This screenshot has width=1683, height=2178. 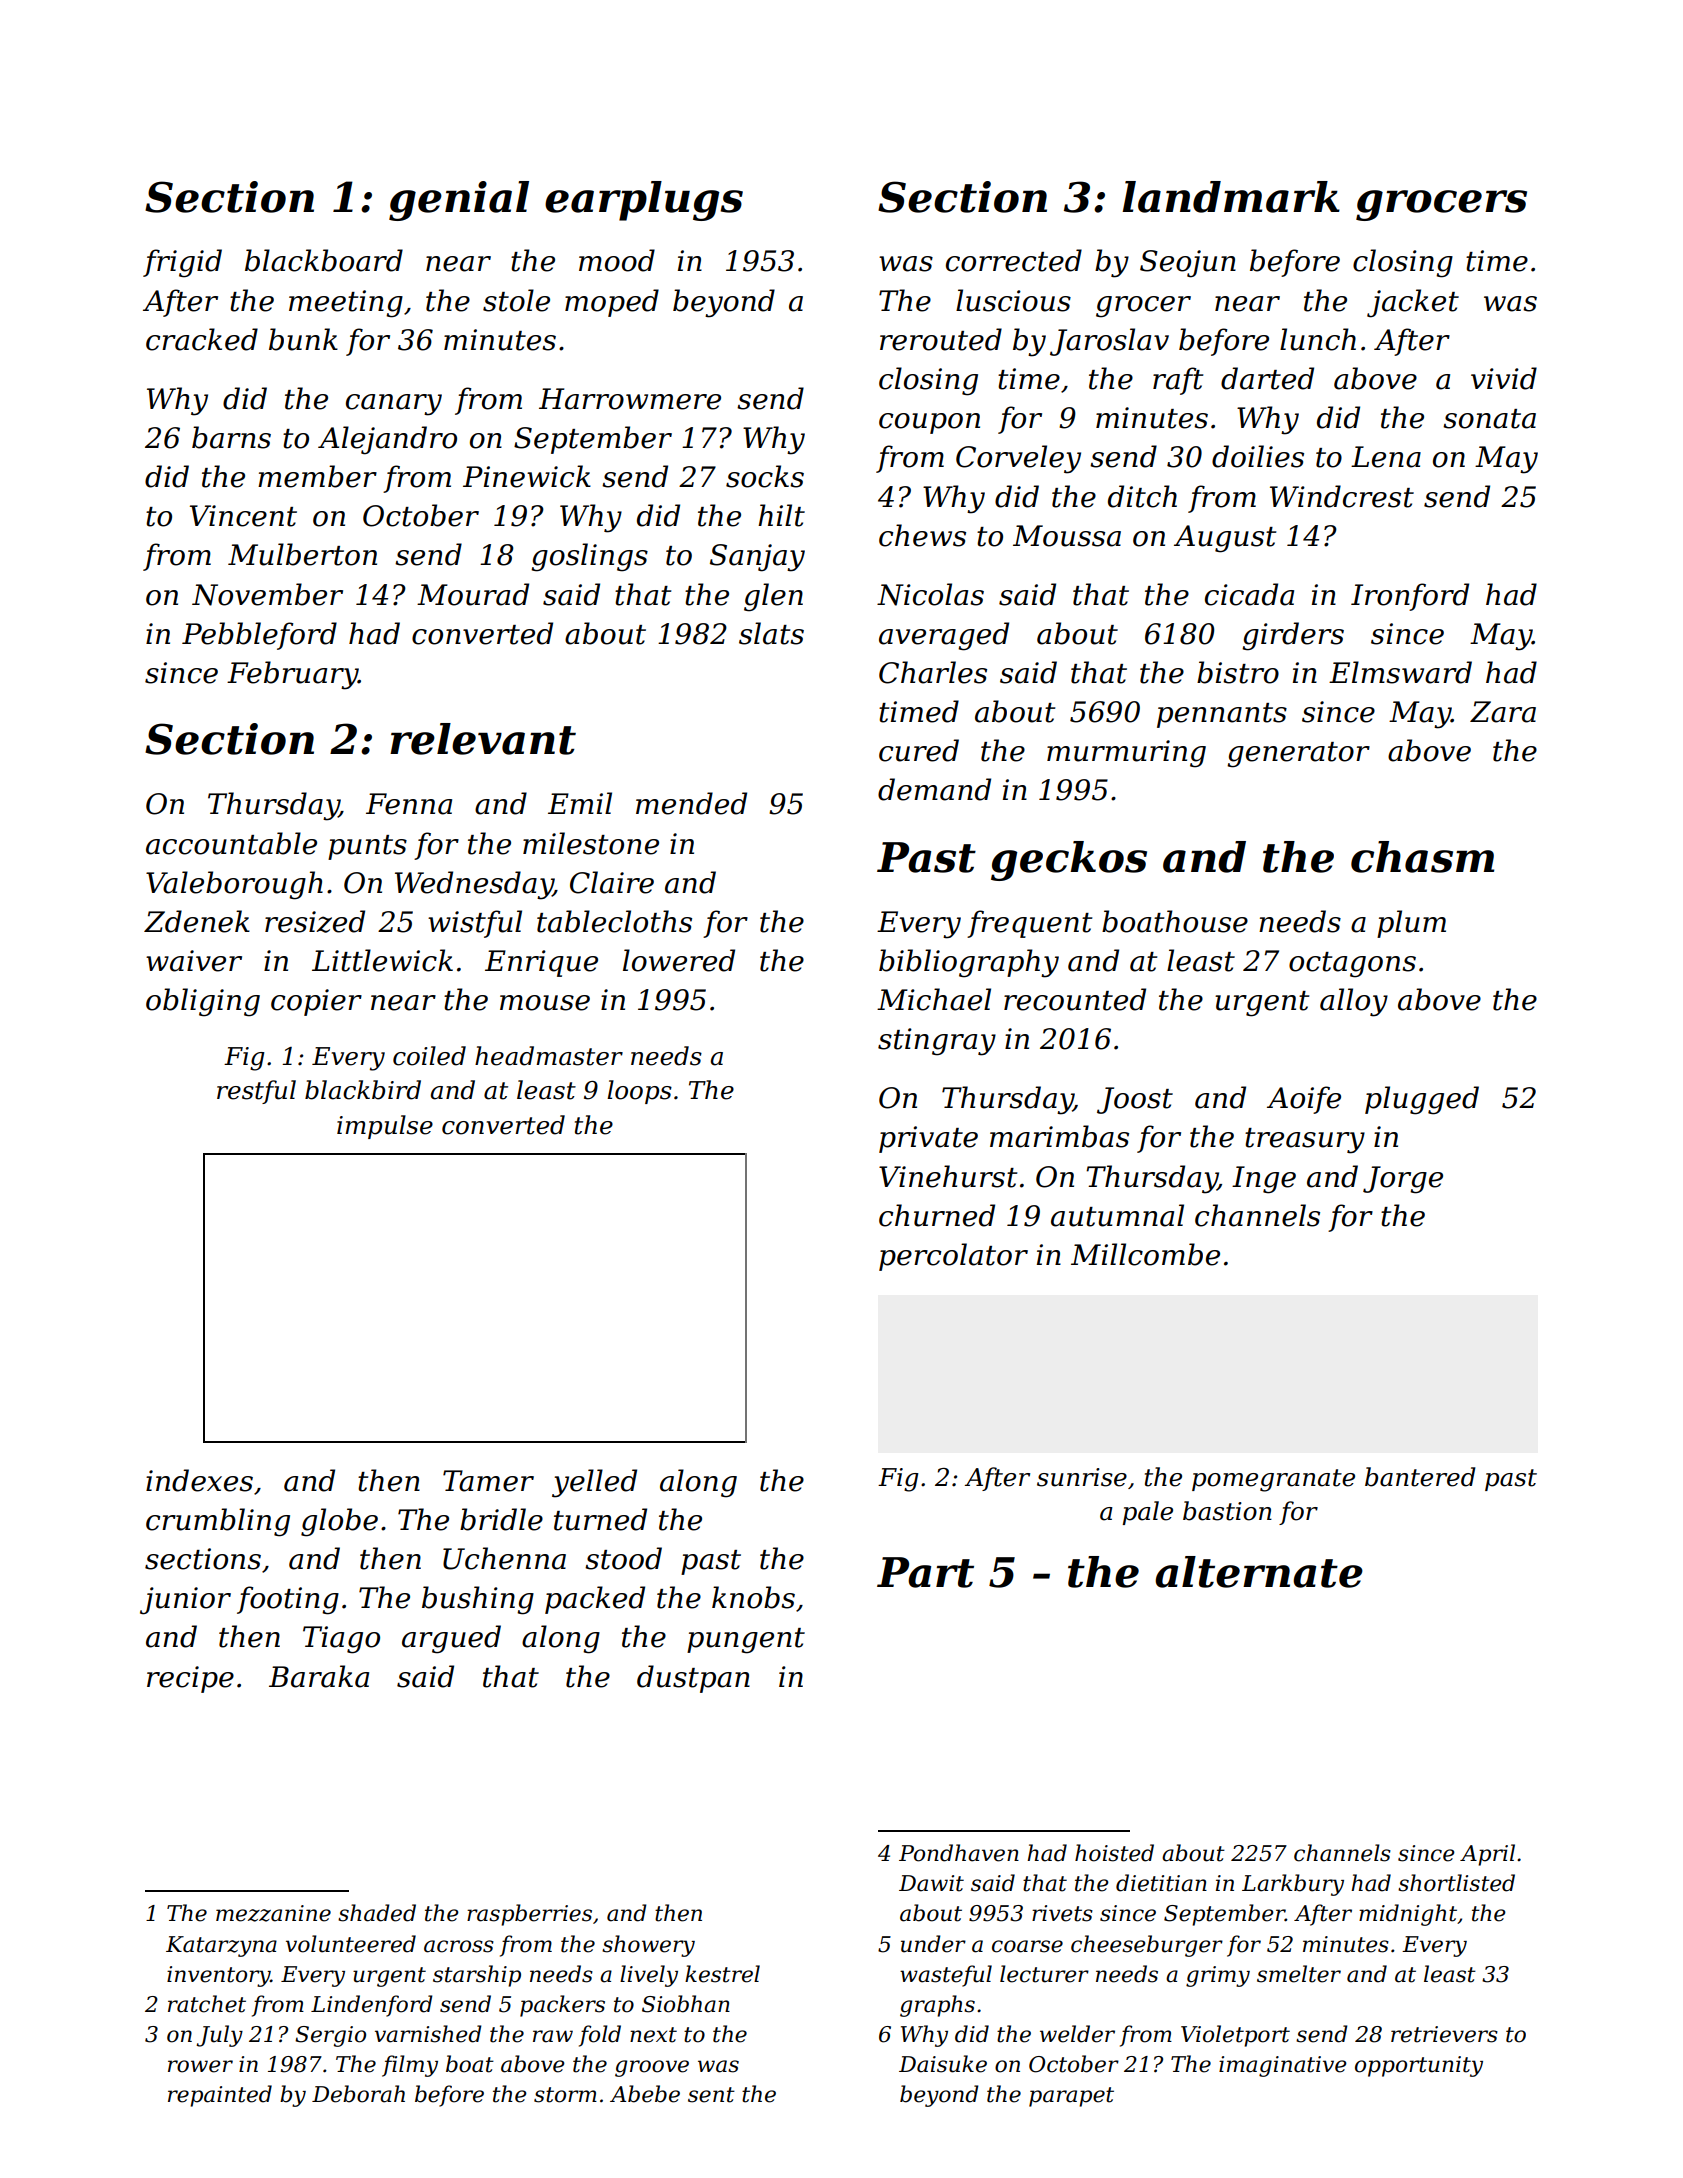 I want to click on marimbas, so click(x=1059, y=1136).
